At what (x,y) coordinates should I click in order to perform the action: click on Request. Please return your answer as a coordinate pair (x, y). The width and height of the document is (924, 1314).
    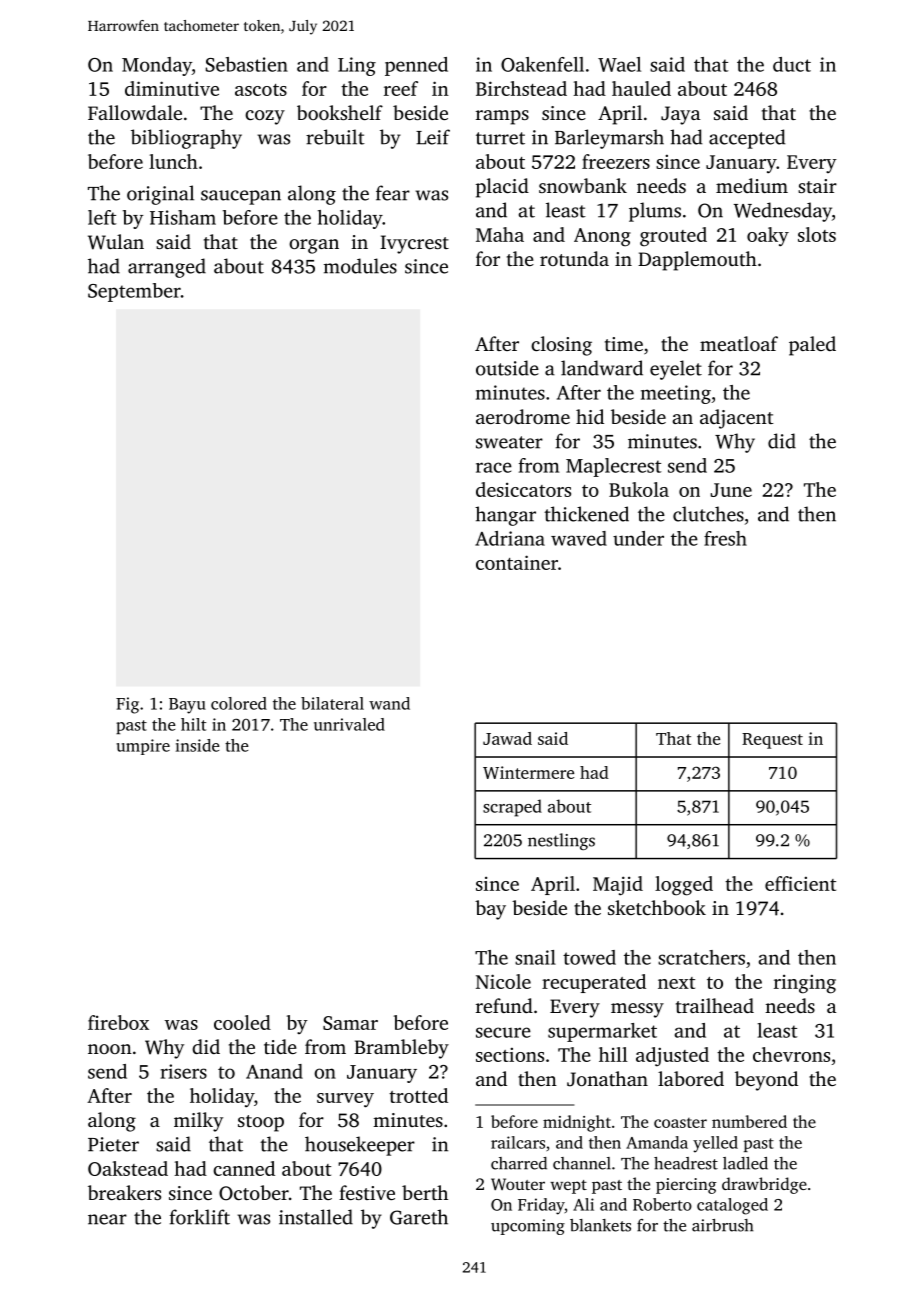
    Looking at the image, I should click on (772, 741).
